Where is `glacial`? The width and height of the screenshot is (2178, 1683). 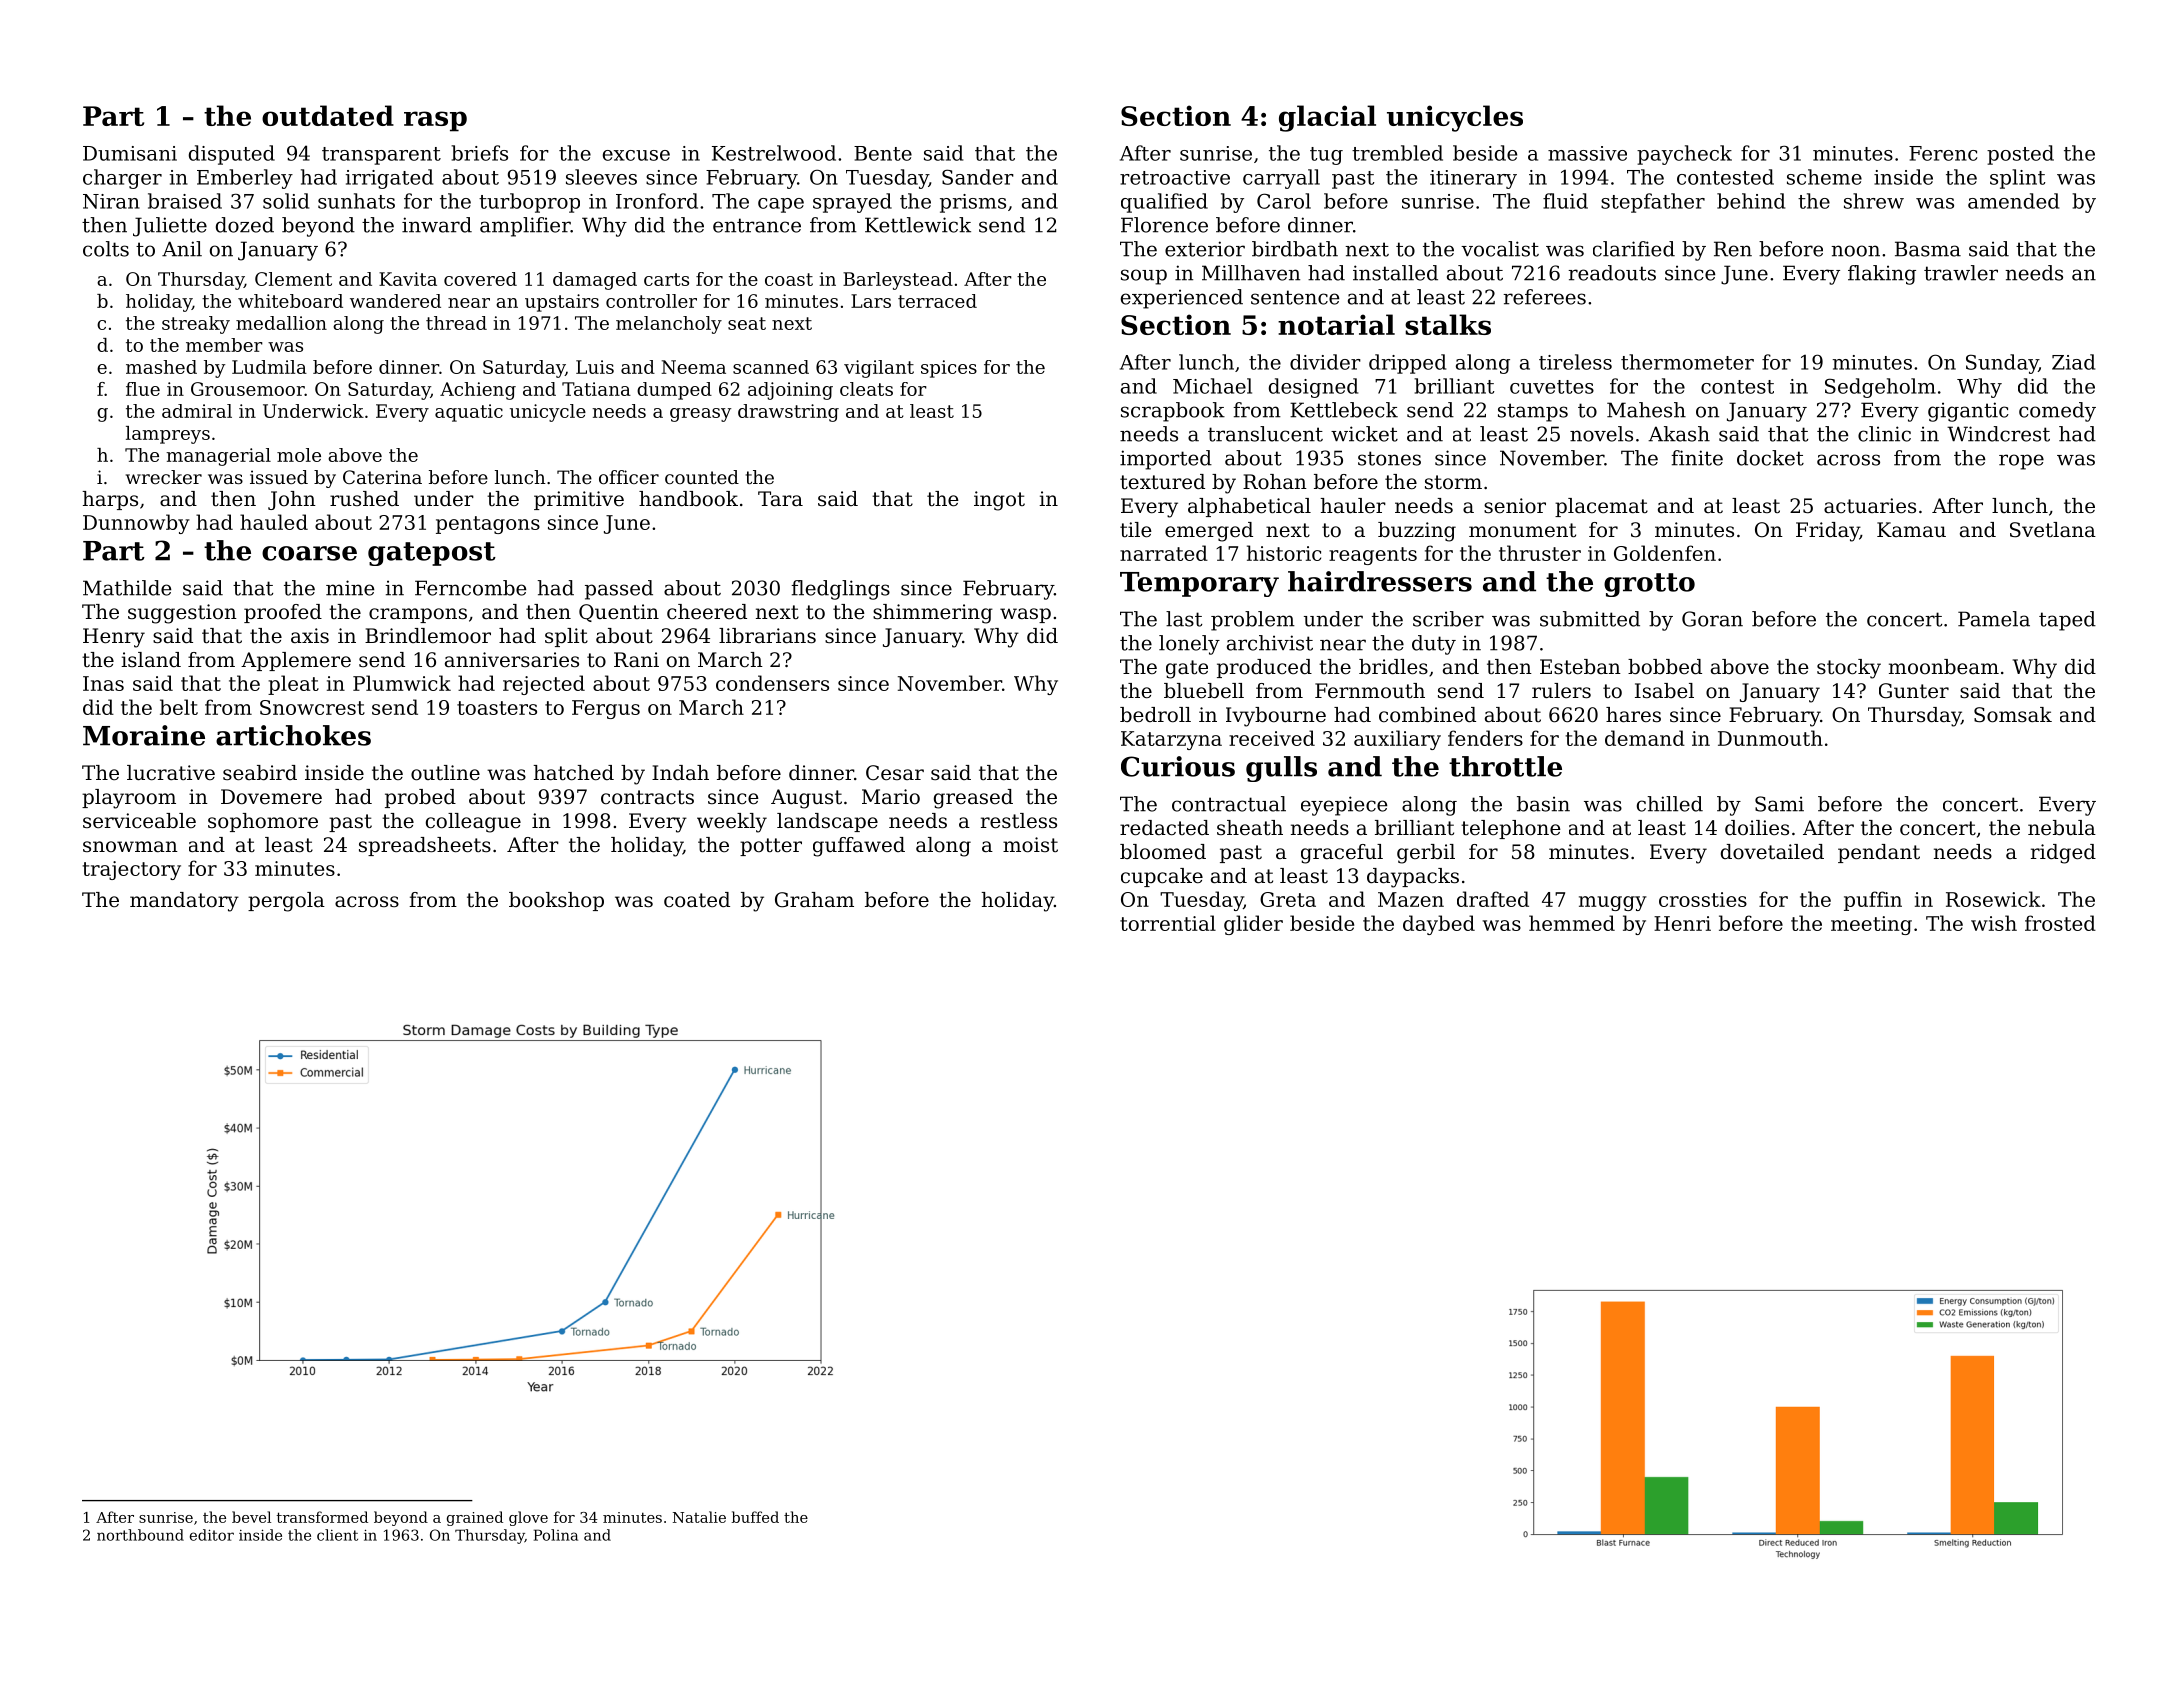 glacial is located at coordinates (1327, 118).
